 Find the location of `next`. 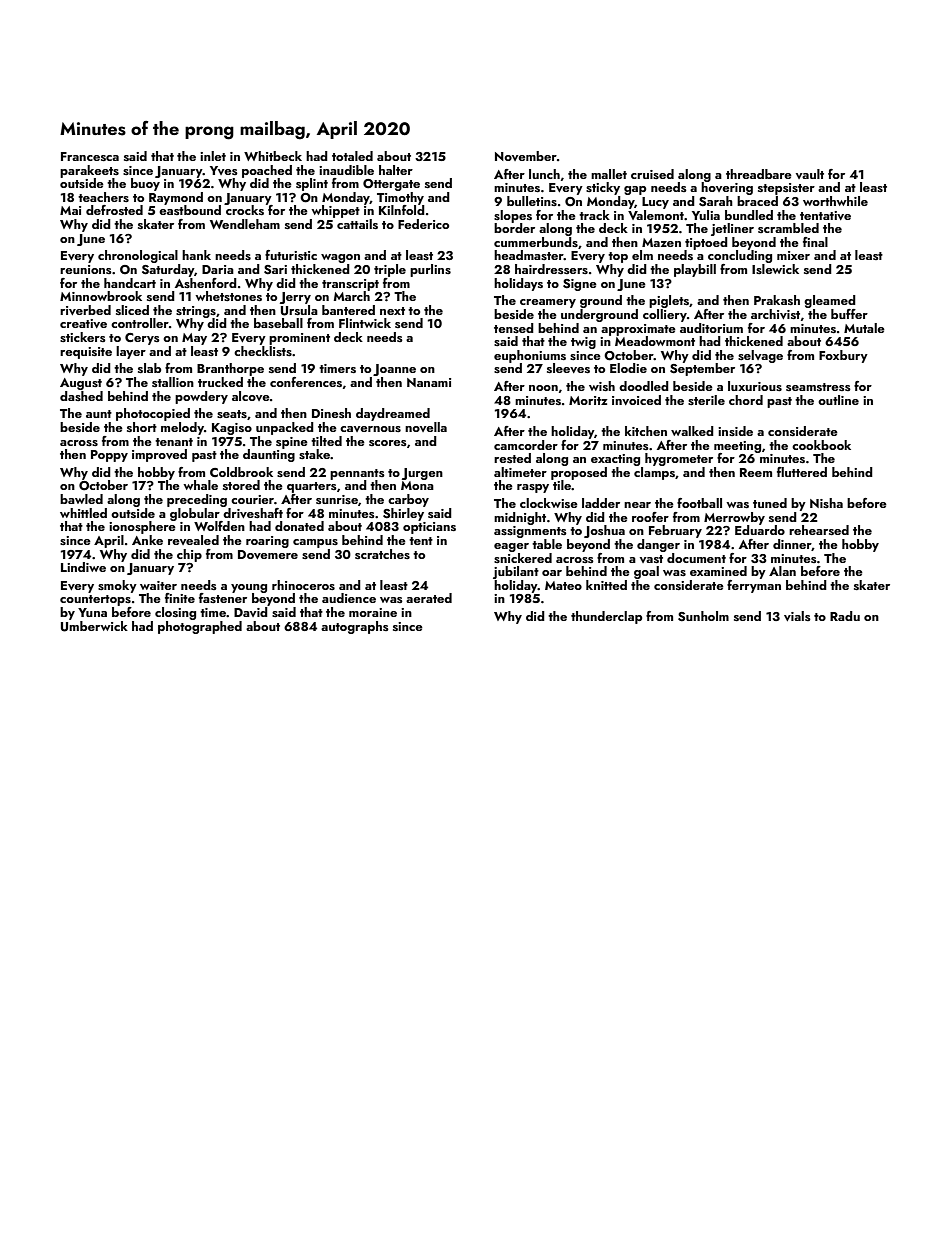

next is located at coordinates (392, 311).
